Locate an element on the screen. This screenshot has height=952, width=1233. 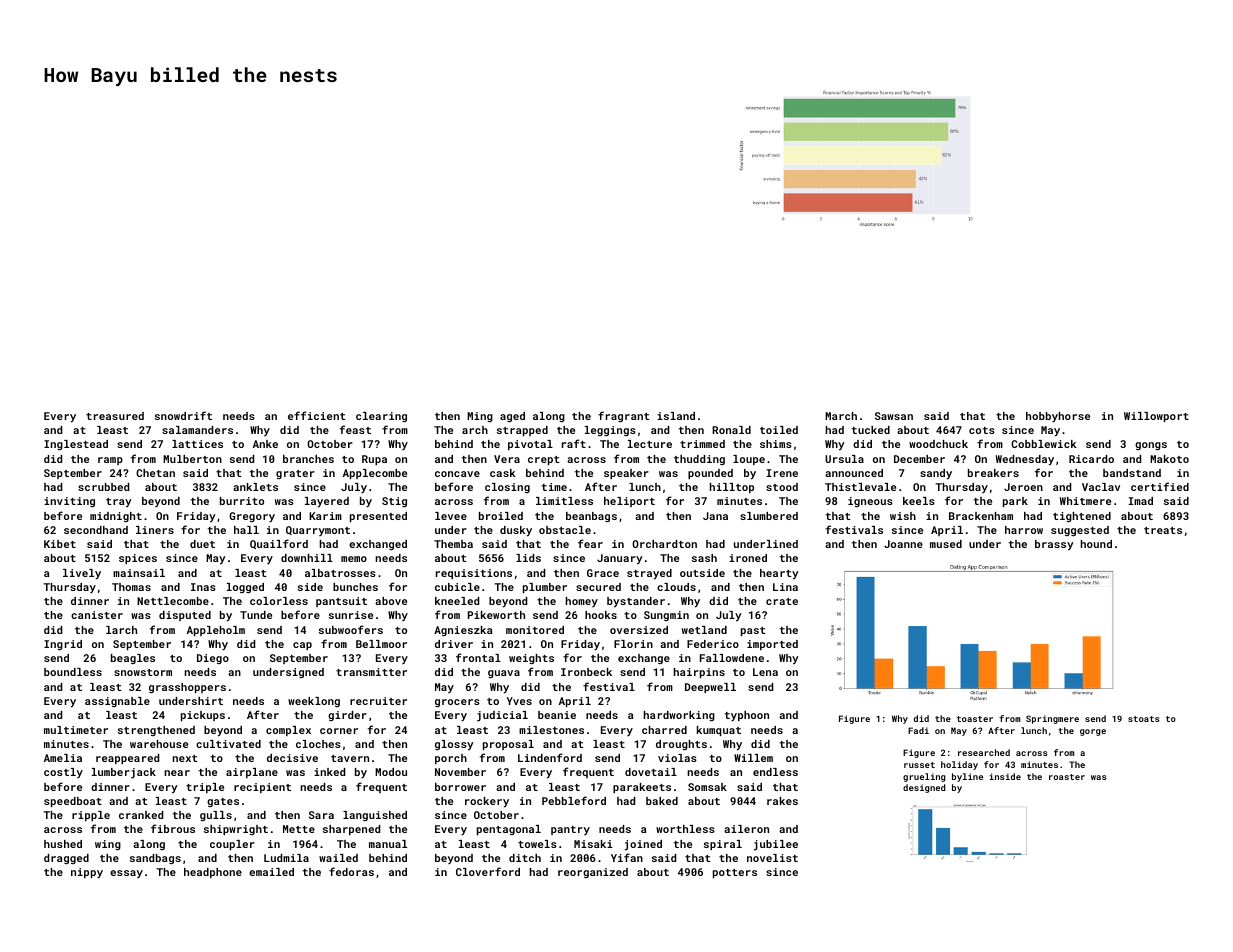
rockery is located at coordinates (487, 802).
